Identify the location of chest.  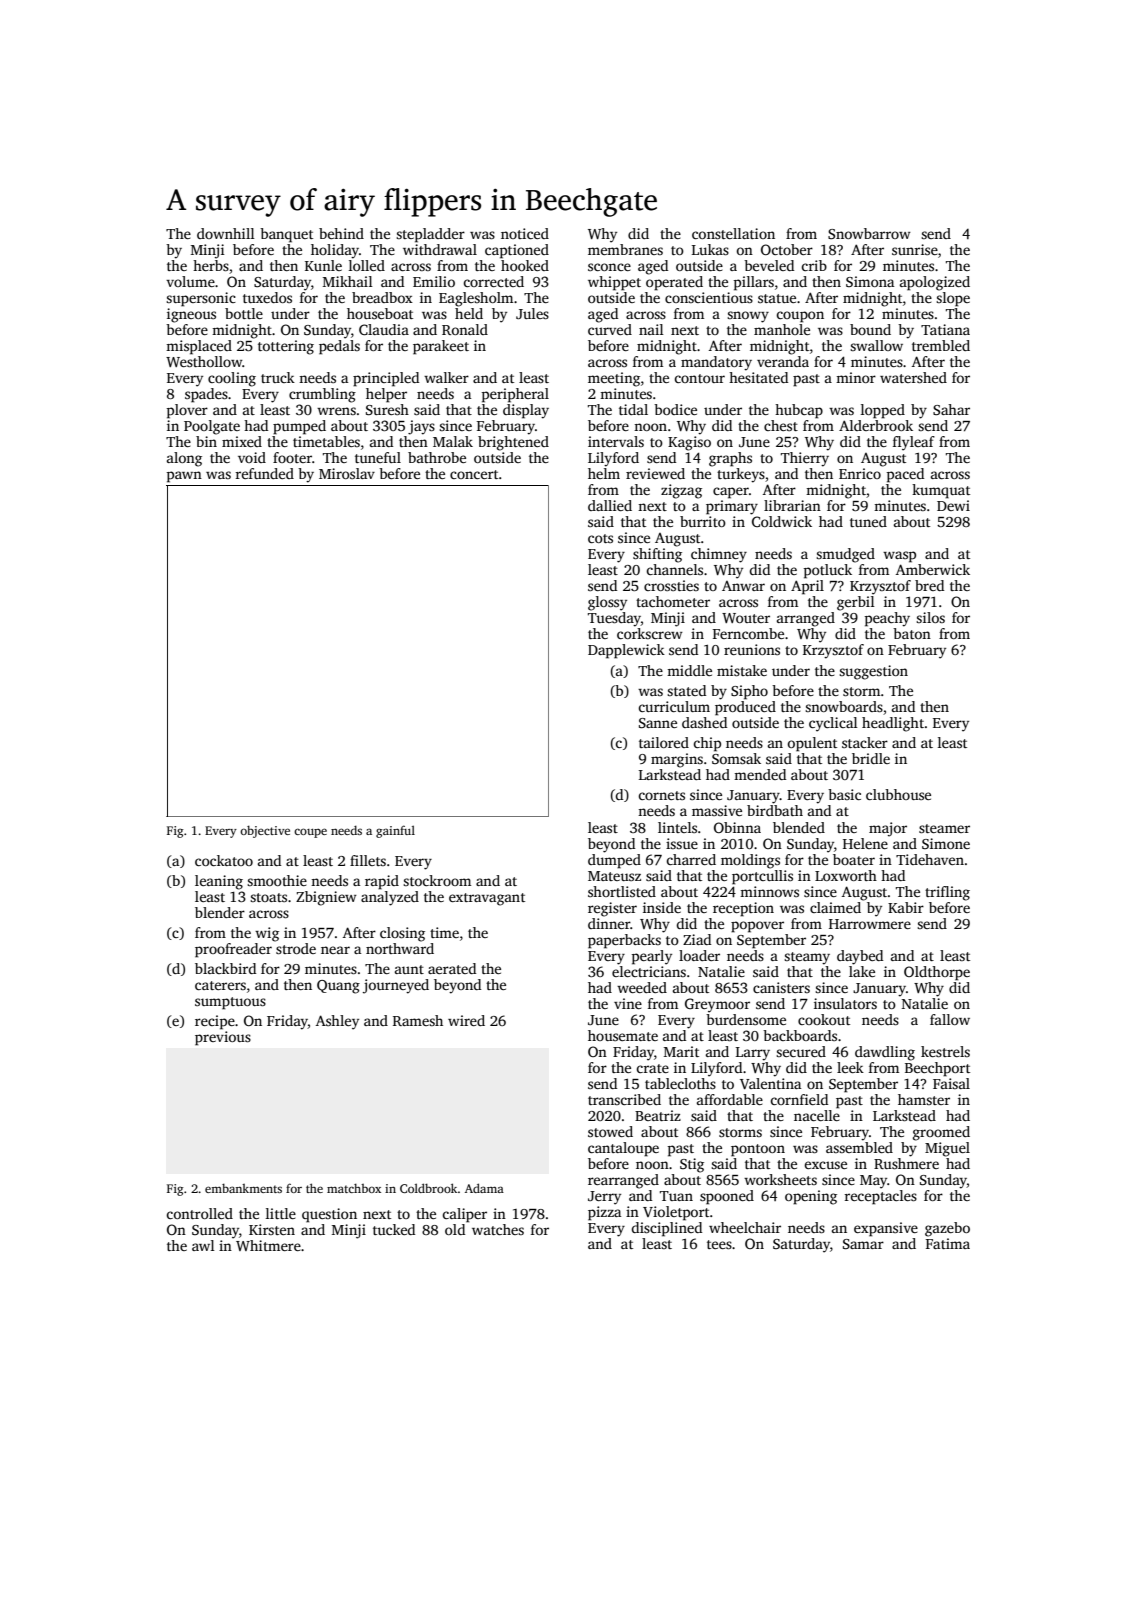
(781, 425).
